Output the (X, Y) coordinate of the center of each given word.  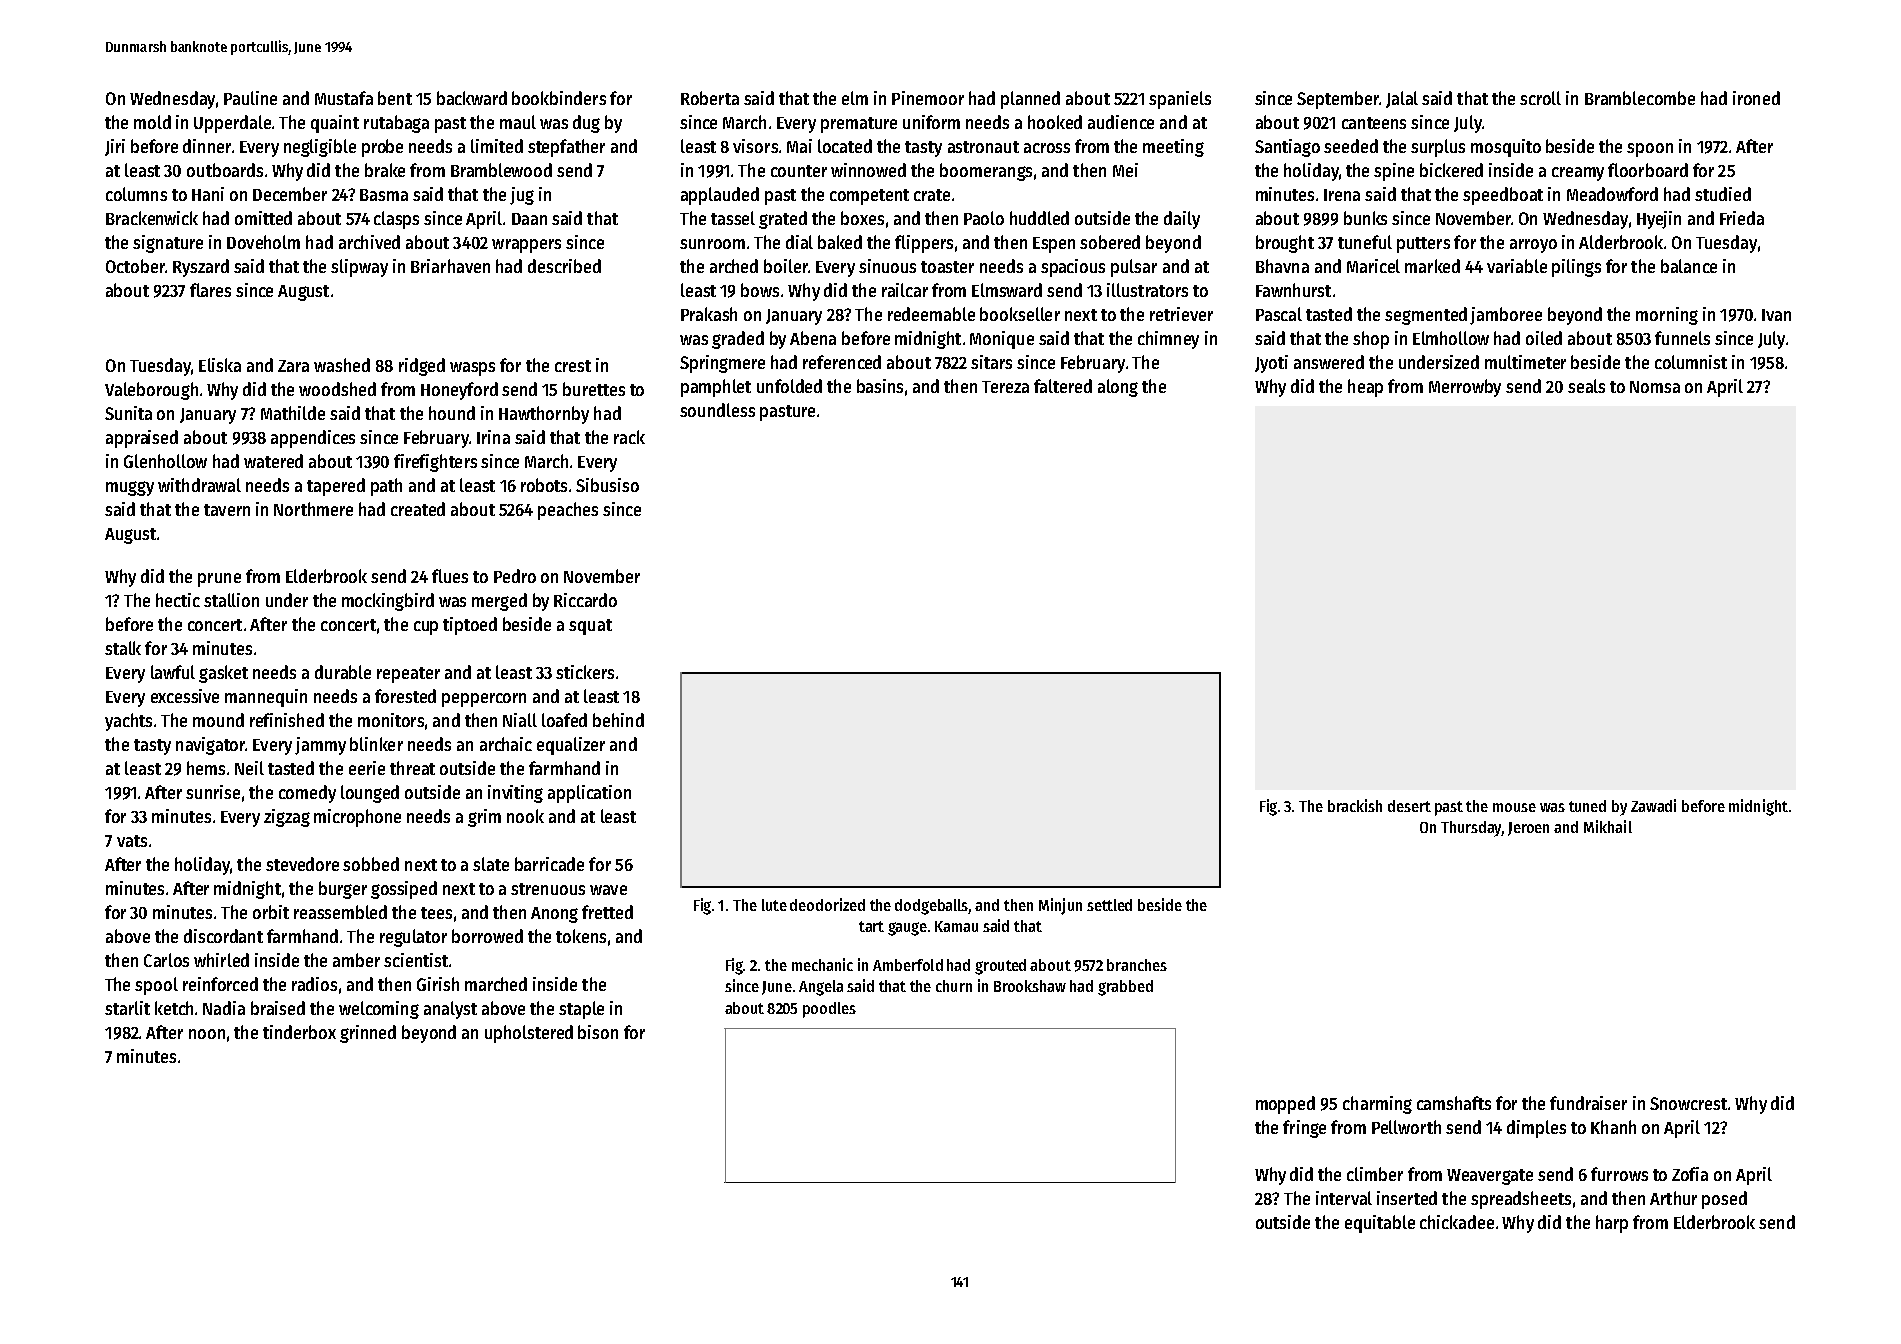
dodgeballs (932, 907)
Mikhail (1608, 826)
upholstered (529, 1034)
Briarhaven (450, 266)
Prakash (709, 314)
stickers (585, 672)
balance (1689, 266)
